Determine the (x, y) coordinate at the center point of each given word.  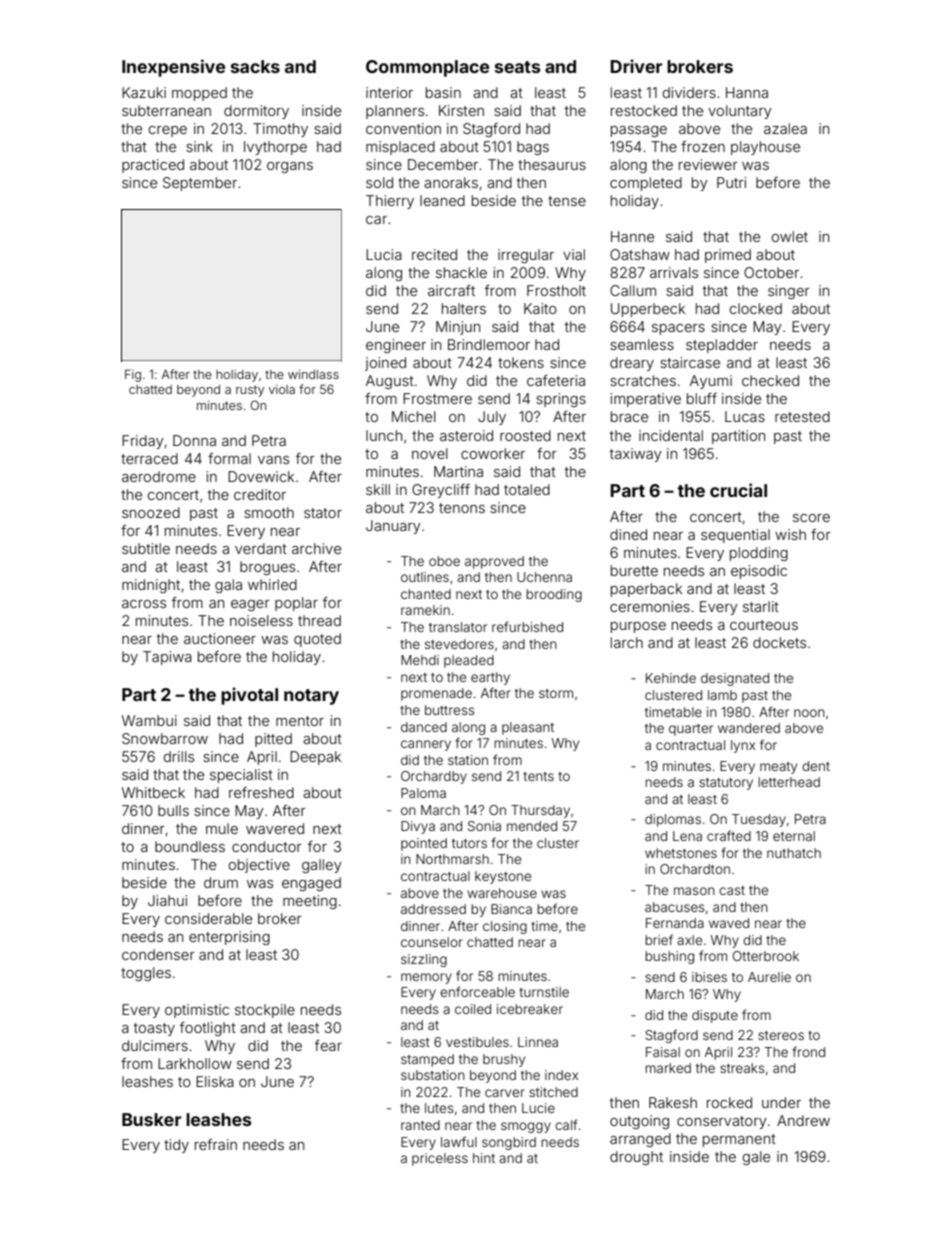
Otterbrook (766, 956)
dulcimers (155, 1045)
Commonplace (427, 68)
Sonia (484, 826)
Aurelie (769, 977)
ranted (420, 1125)
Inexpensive (173, 68)
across (144, 604)
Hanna (747, 92)
